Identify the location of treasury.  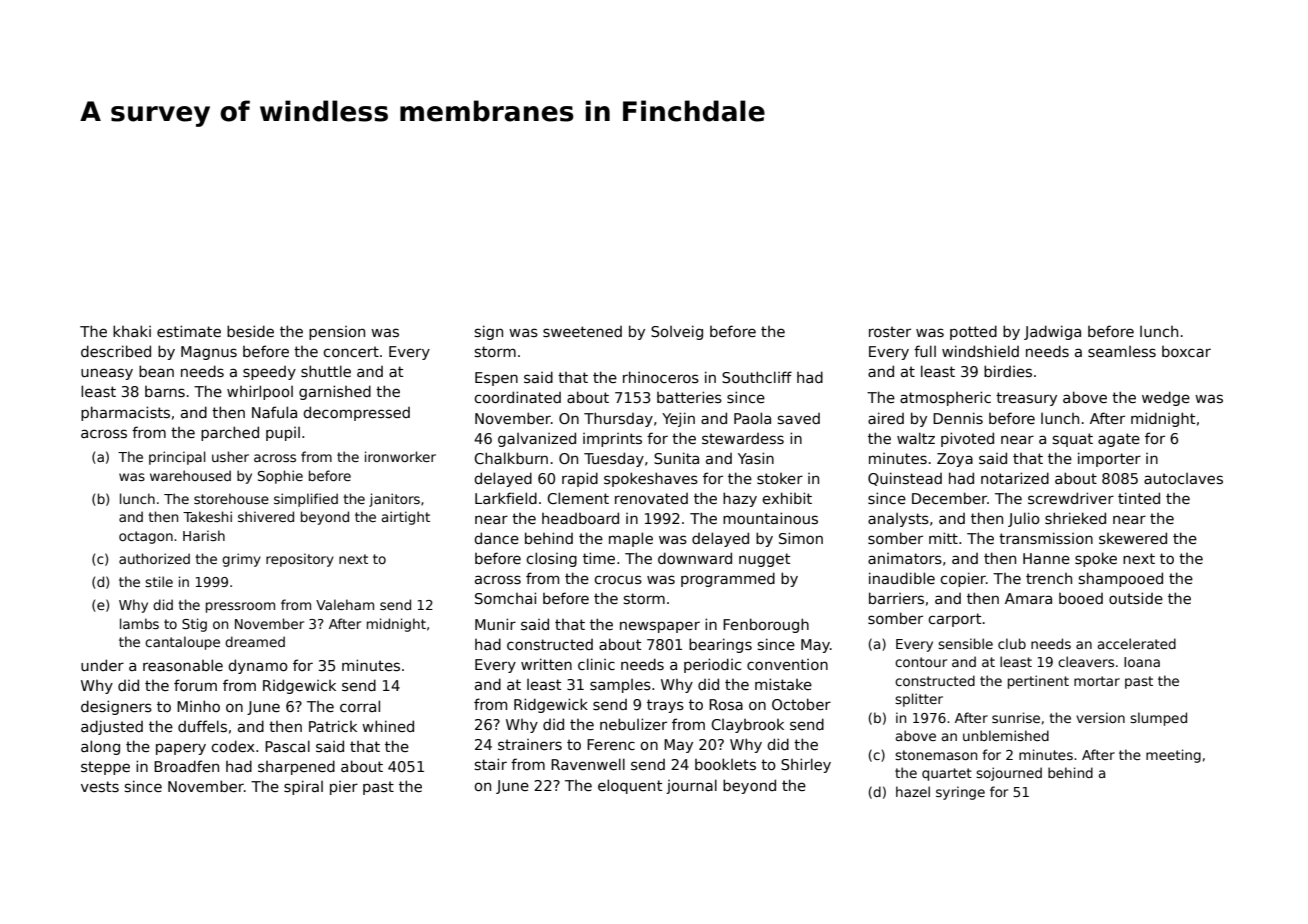
(1026, 399).
